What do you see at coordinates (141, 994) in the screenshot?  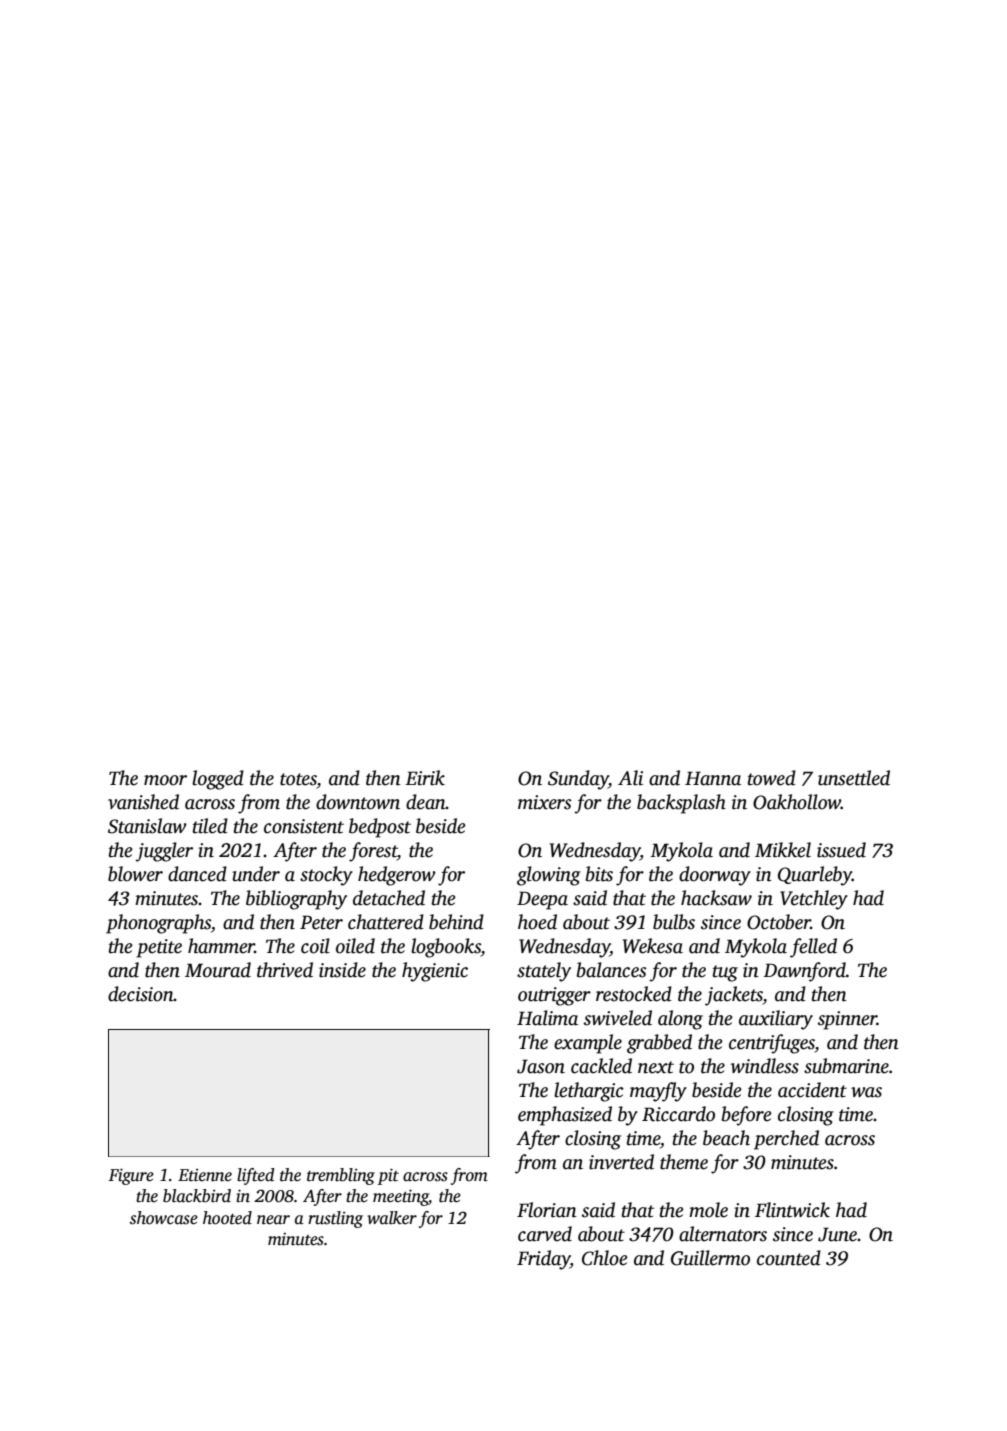 I see `decision` at bounding box center [141, 994].
